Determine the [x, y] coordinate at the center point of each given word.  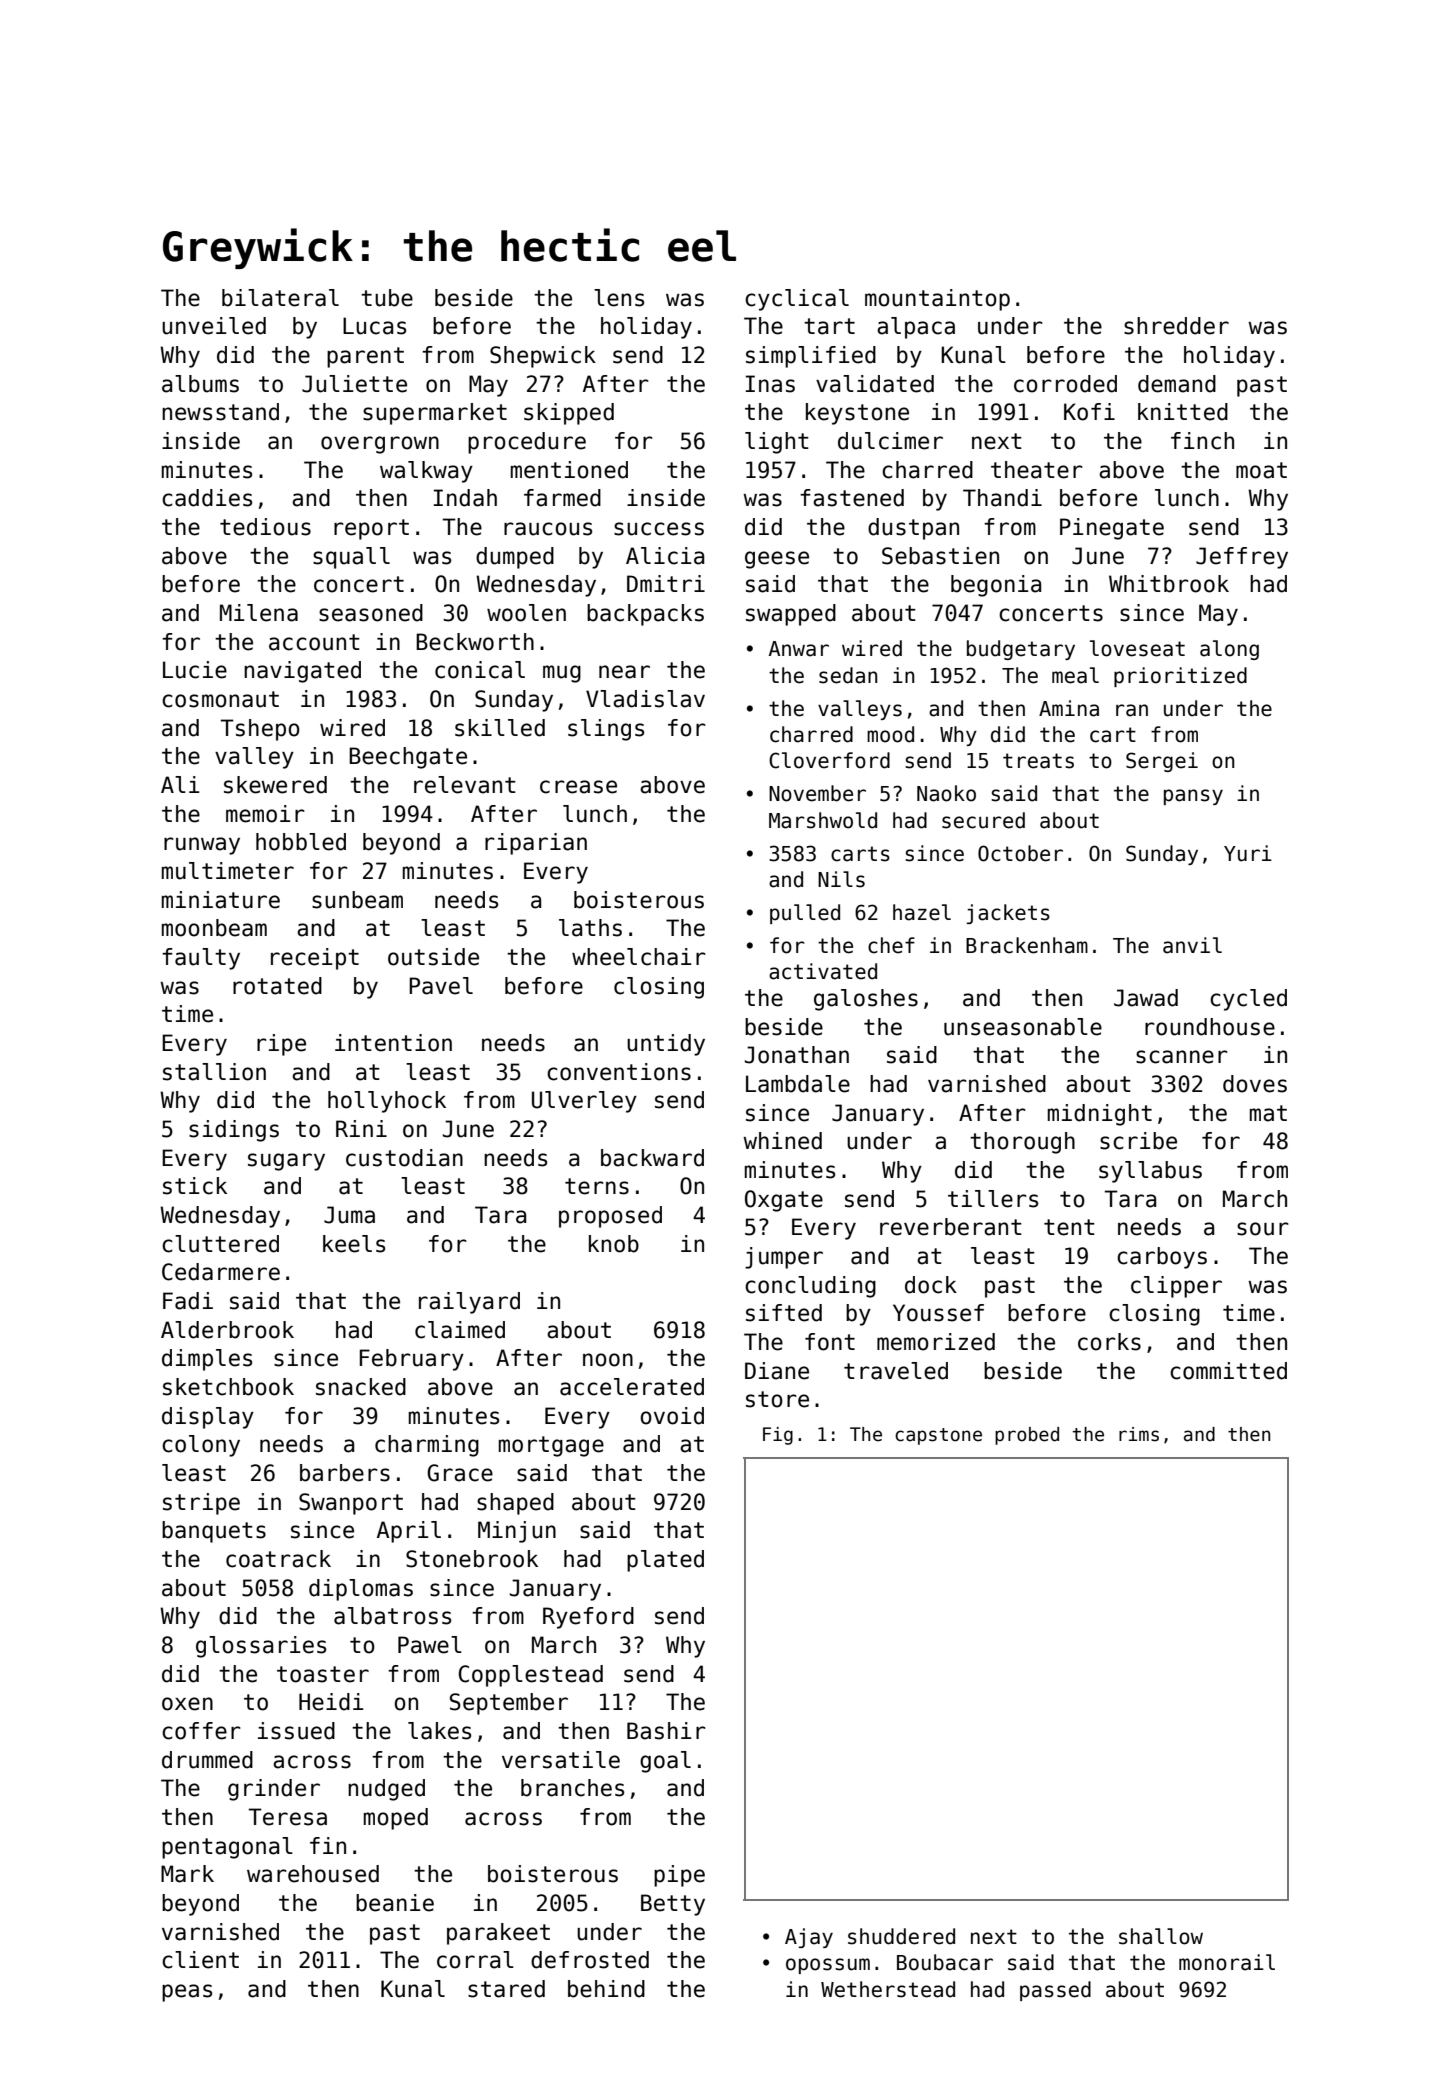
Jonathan [797, 1055]
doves [1255, 1084]
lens [619, 298]
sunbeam [357, 900]
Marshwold [823, 820]
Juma [349, 1215]
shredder [1176, 326]
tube [387, 298]
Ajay [809, 1938]
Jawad [1146, 998]
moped [396, 1819]
